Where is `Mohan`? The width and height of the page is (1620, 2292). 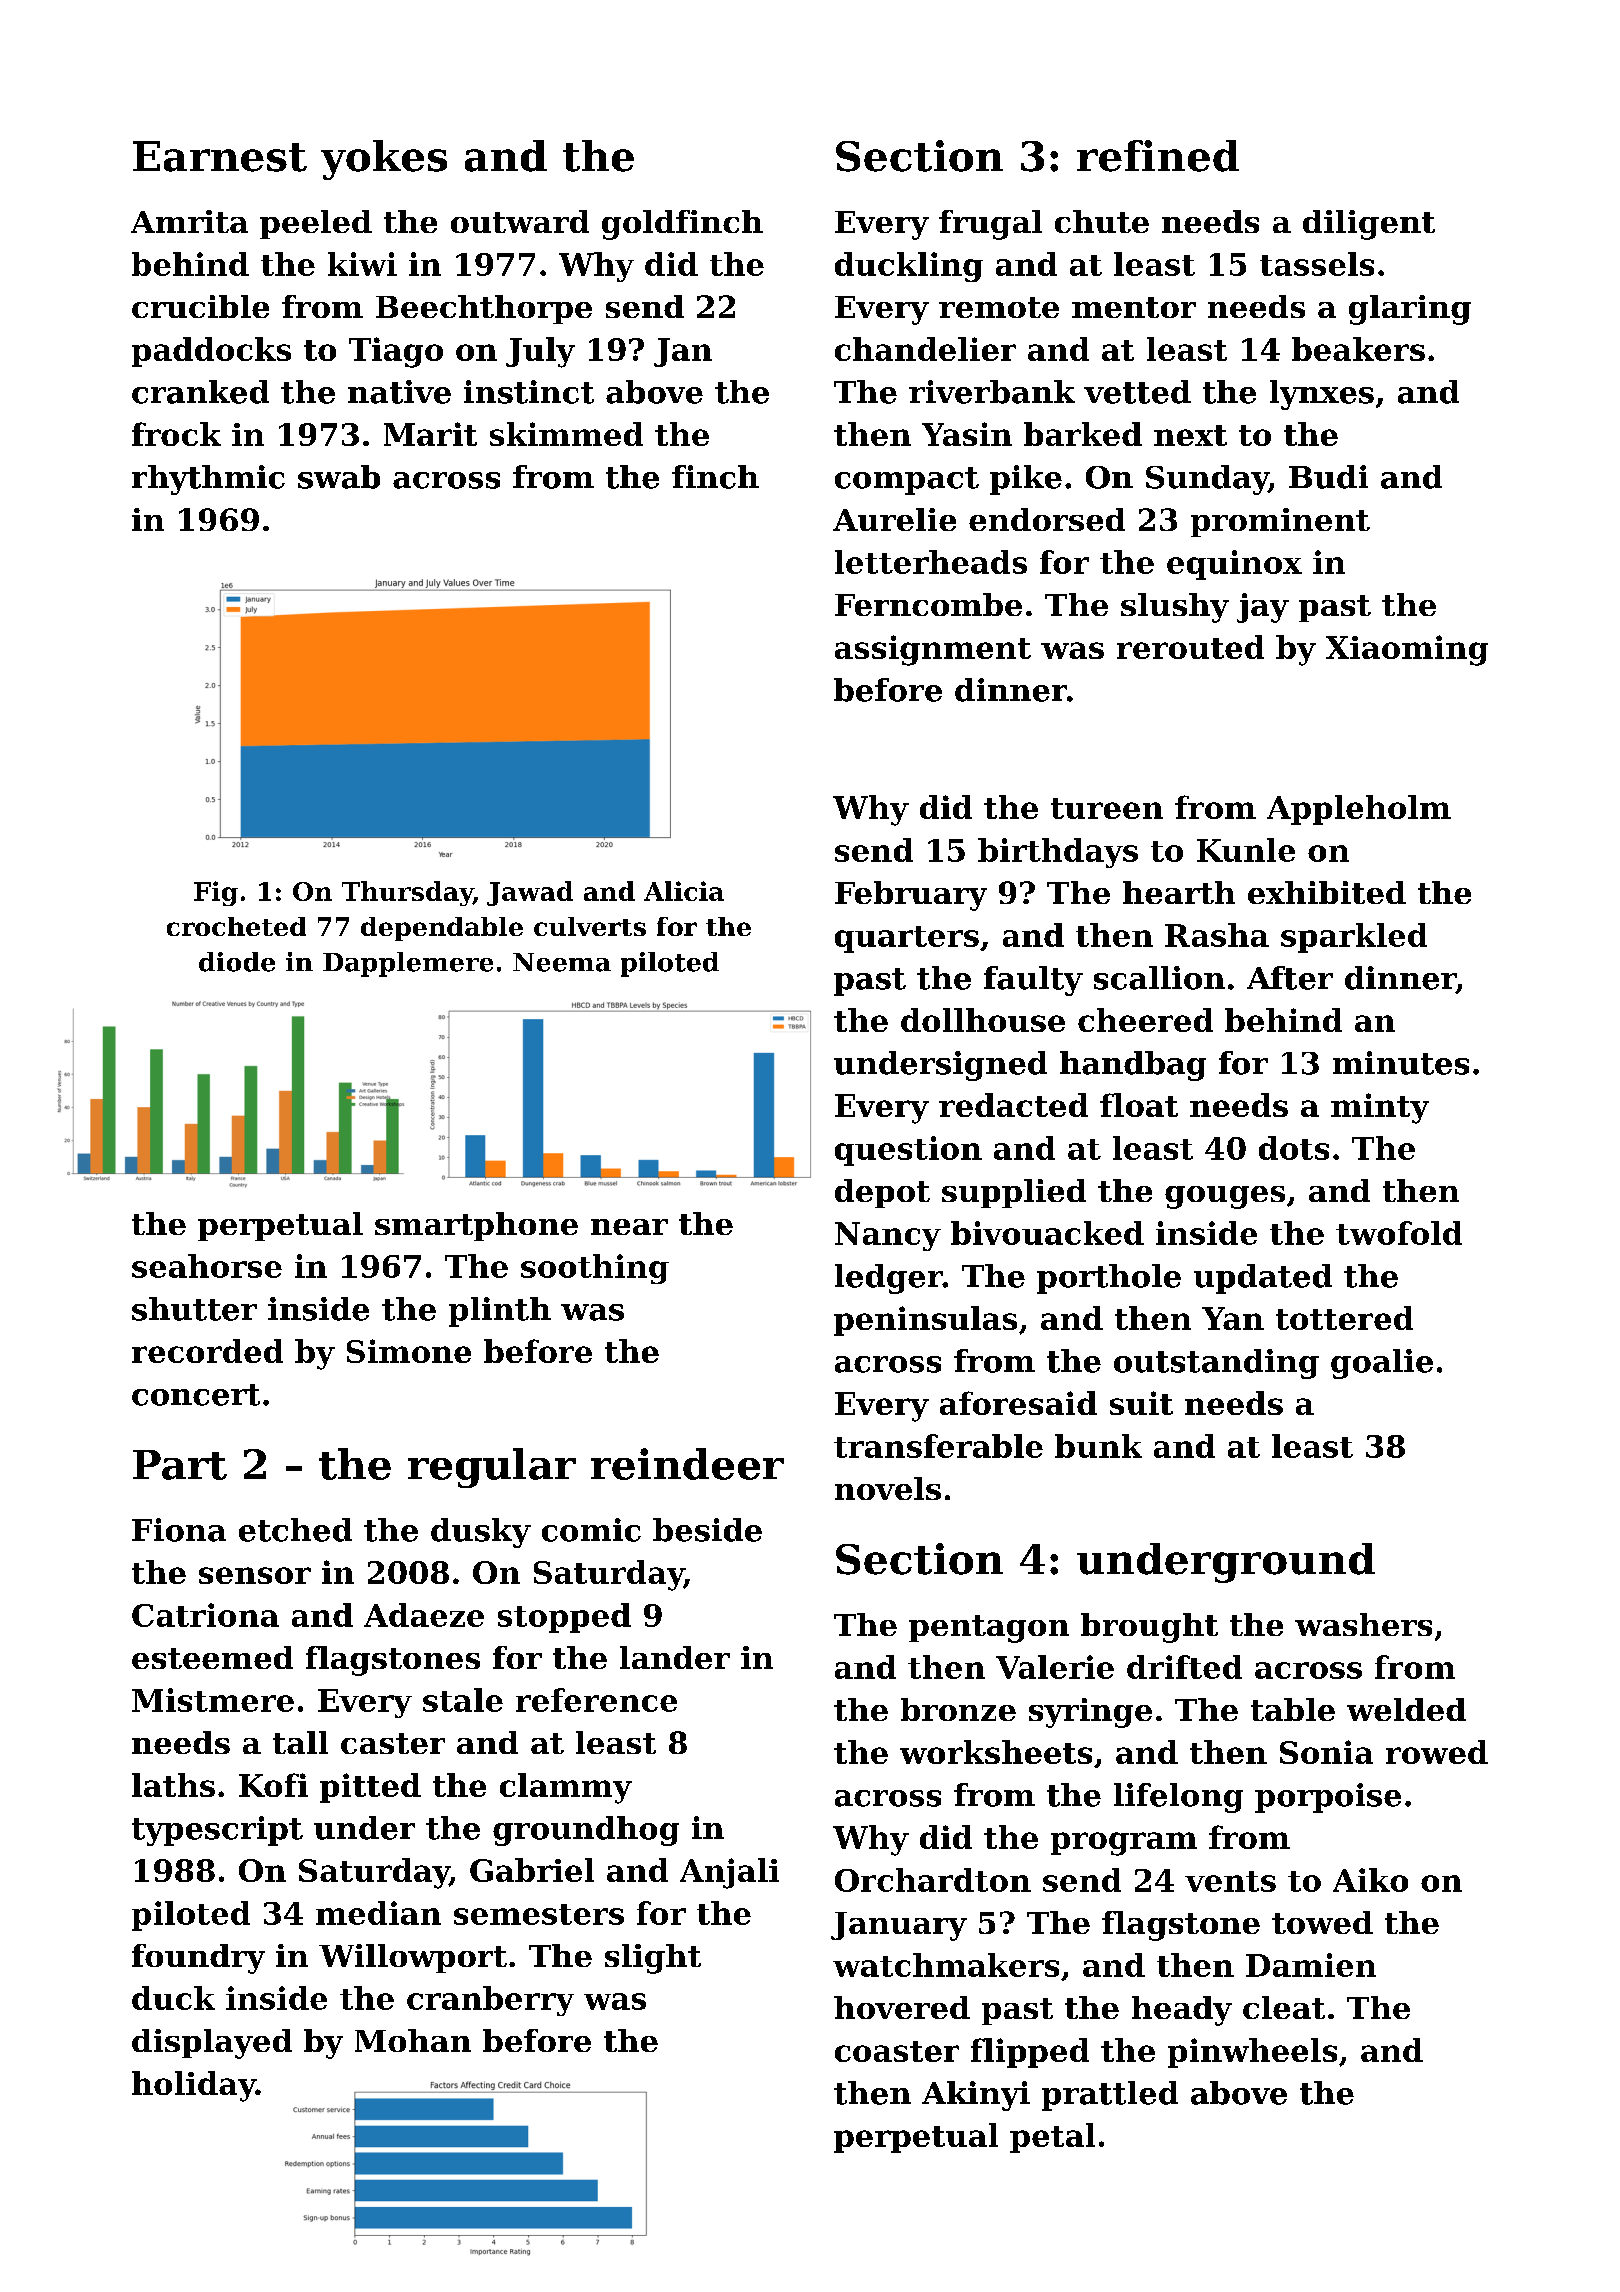
Mohan is located at coordinates (413, 2040).
